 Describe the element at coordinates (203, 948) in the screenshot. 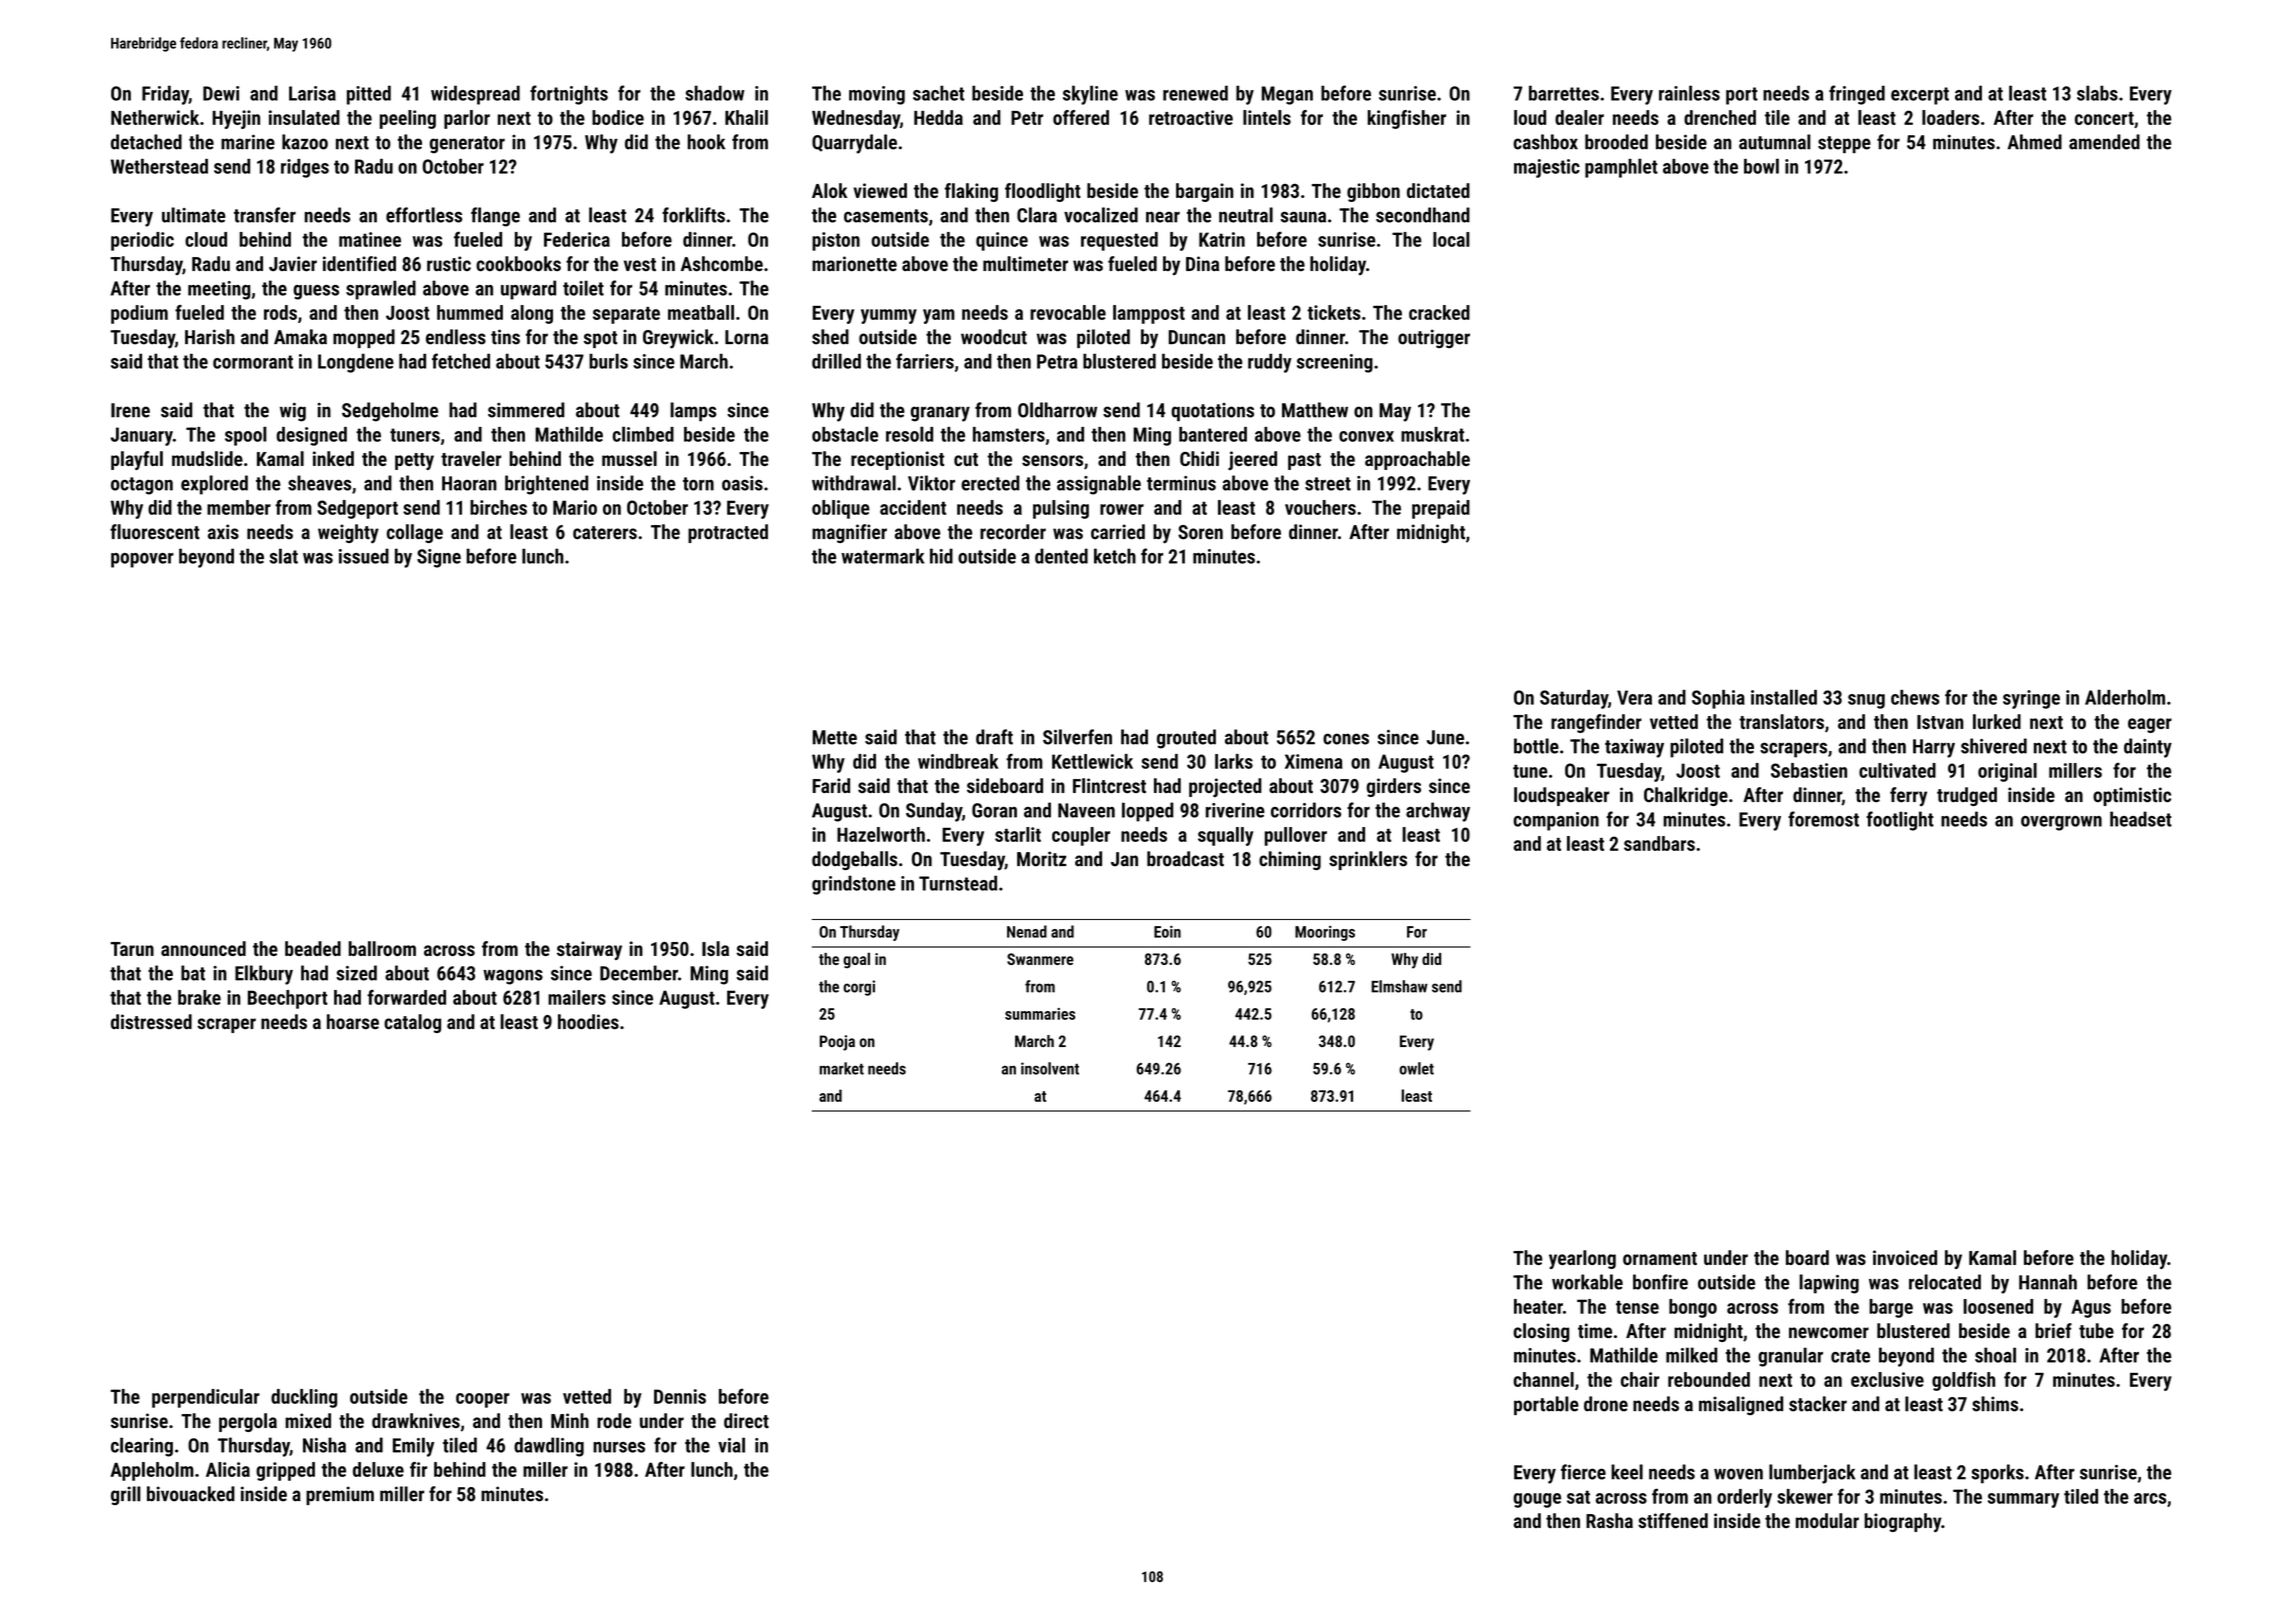

I see `announced` at that location.
